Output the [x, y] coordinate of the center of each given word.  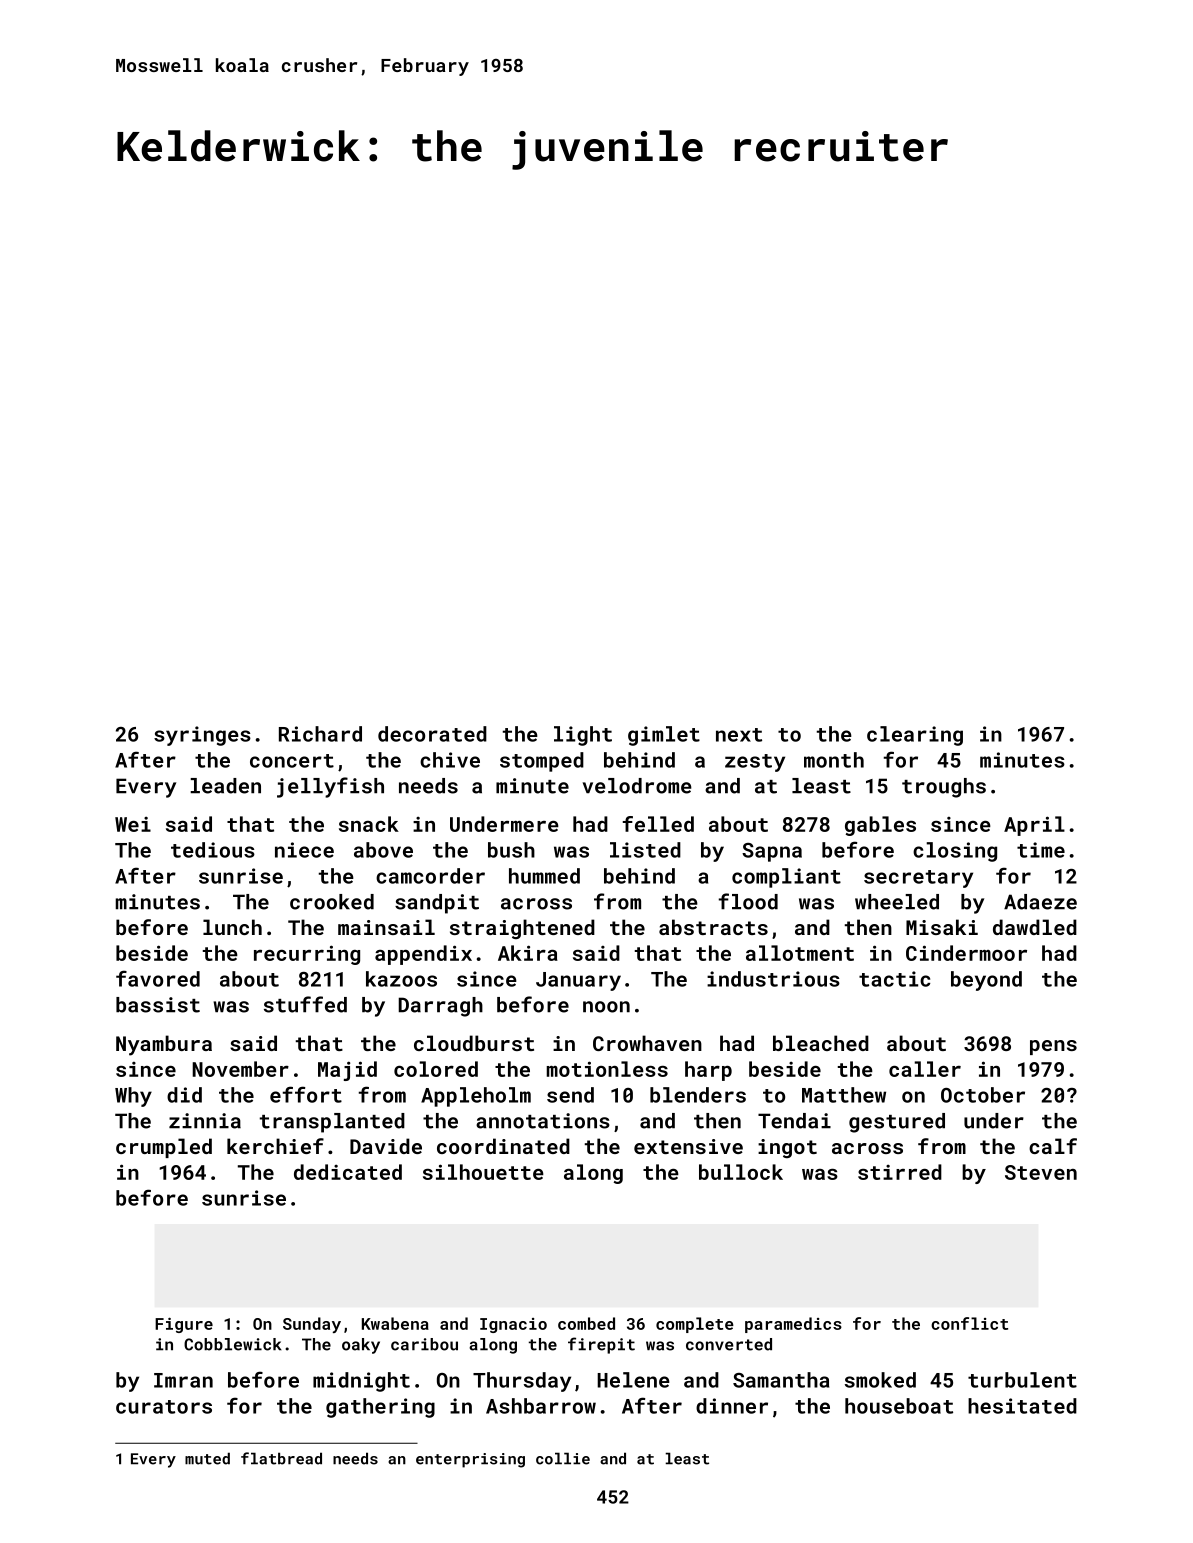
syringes [202, 736]
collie [563, 1458]
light [583, 736]
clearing [915, 736]
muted [207, 1458]
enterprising [470, 1460]
